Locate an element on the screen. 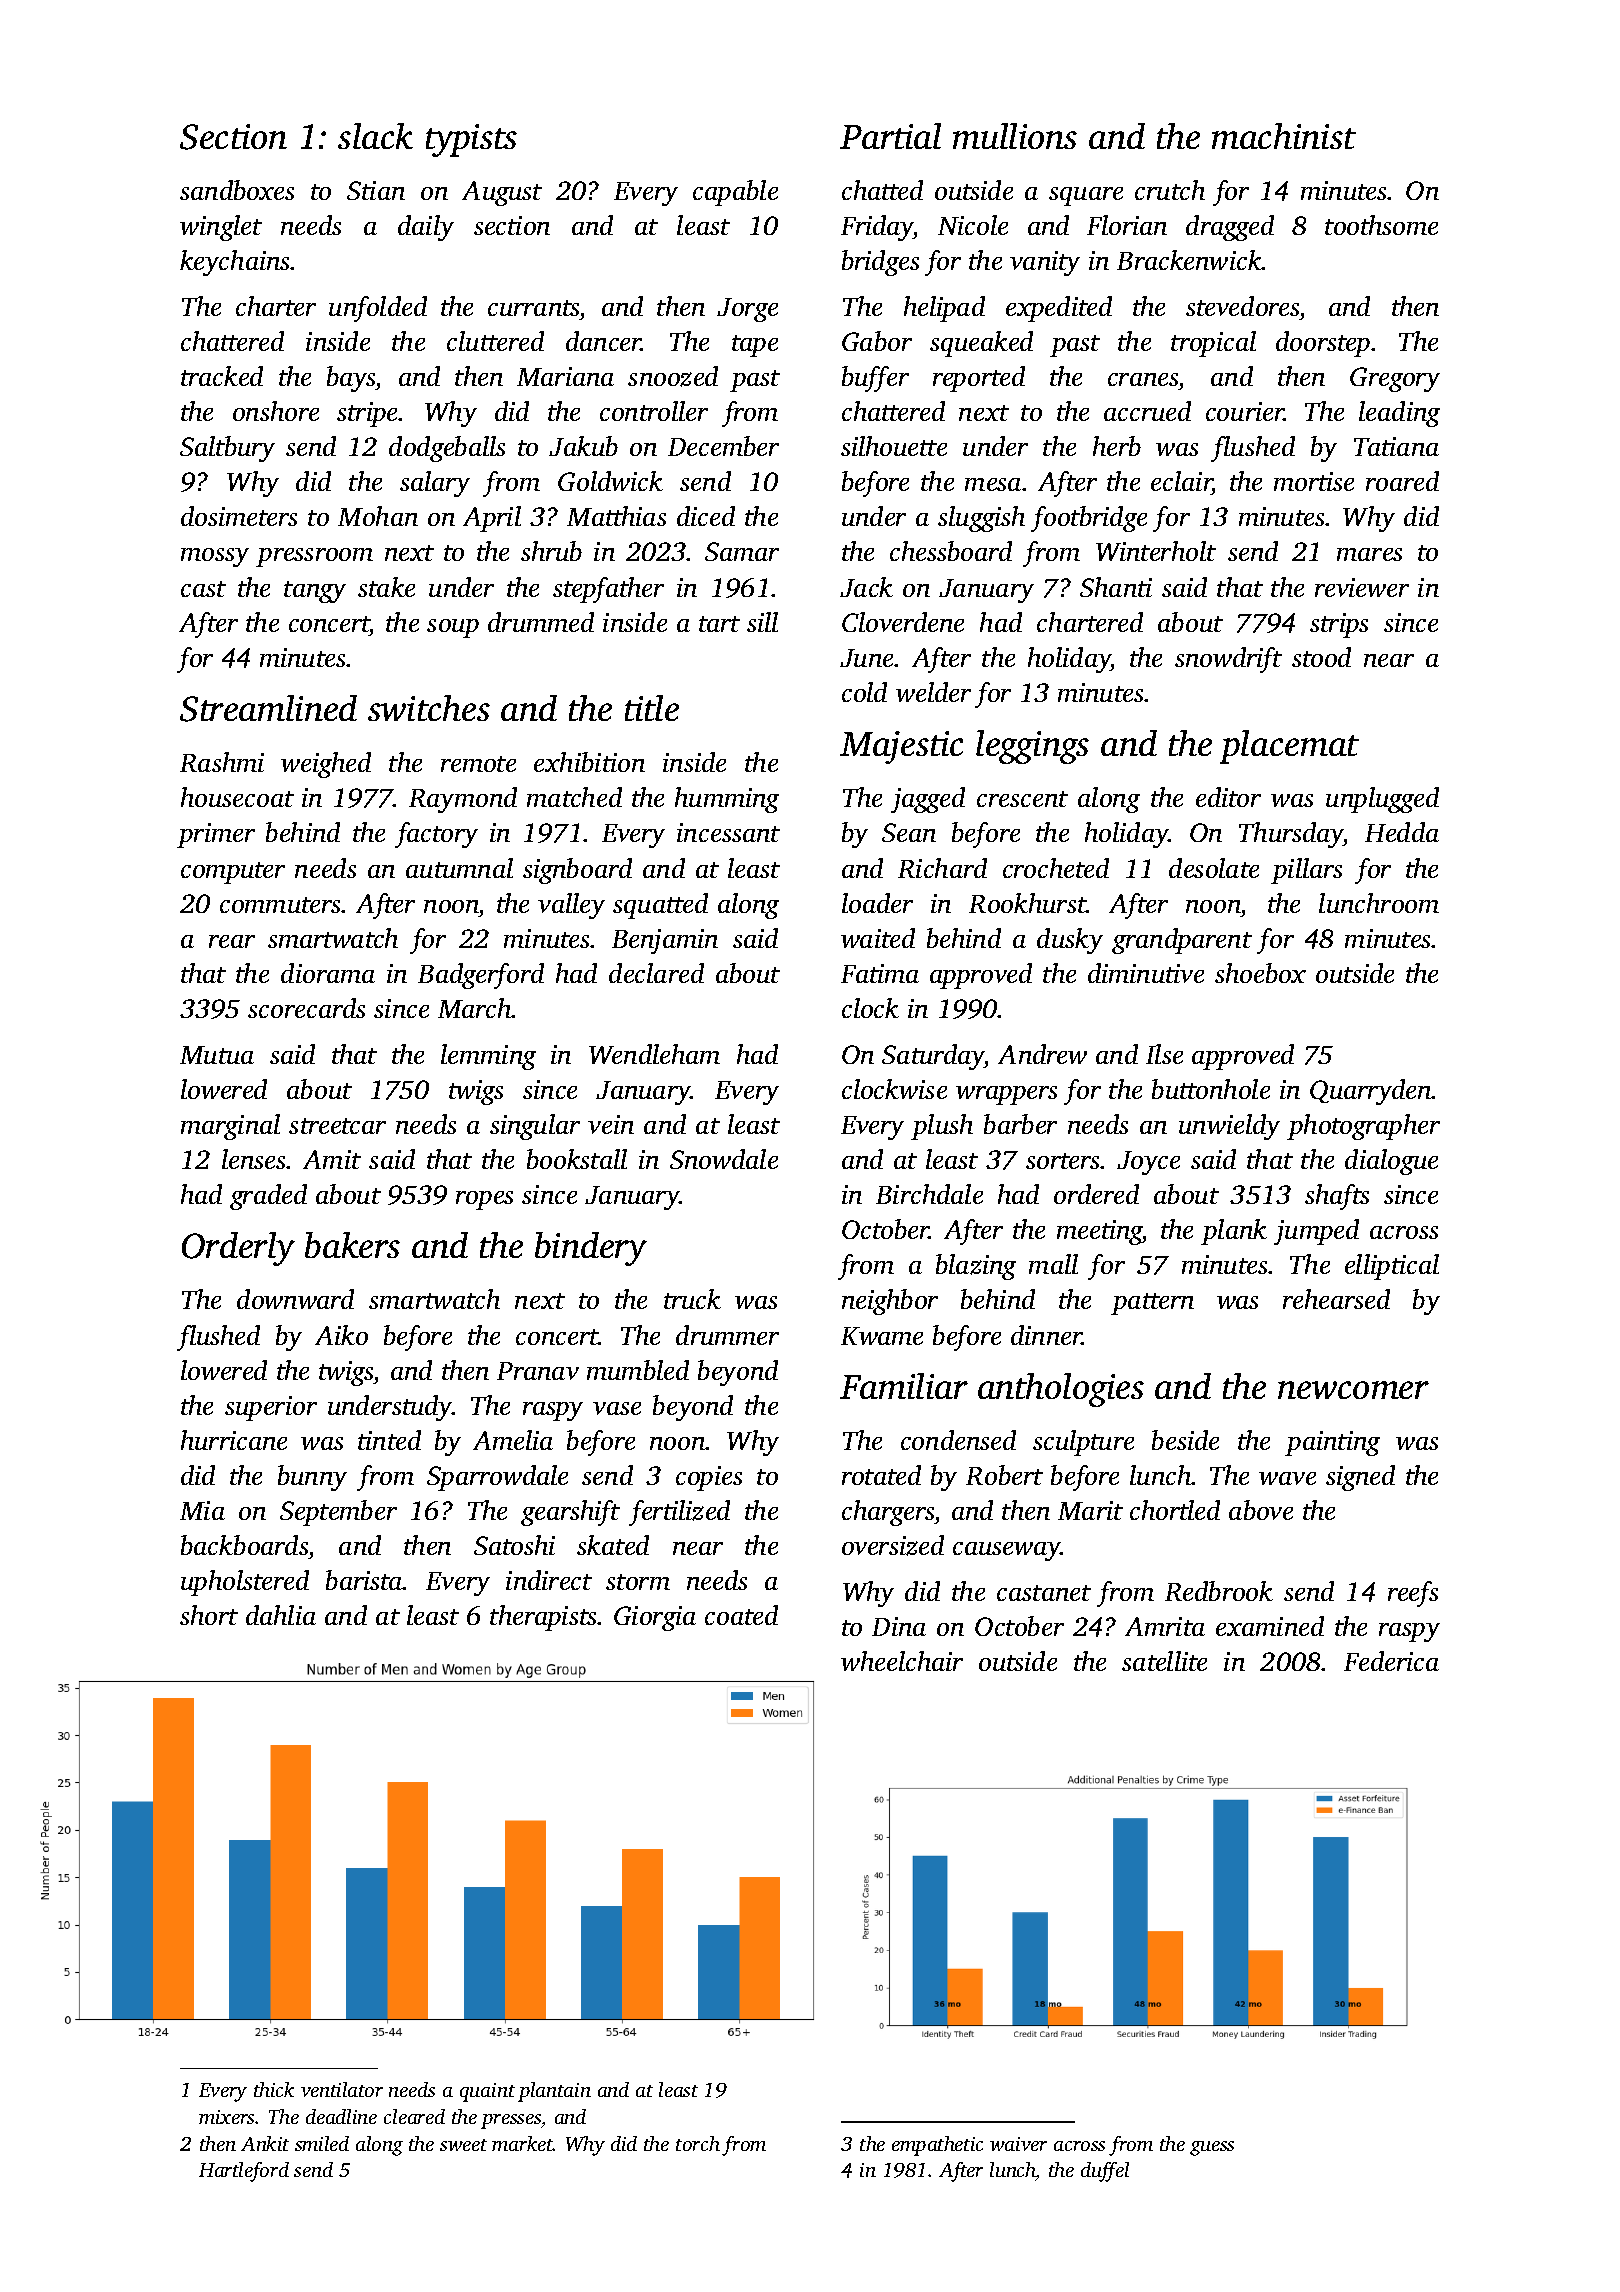 Image resolution: width=1620 pixels, height=2292 pixels. loader is located at coordinates (877, 903).
